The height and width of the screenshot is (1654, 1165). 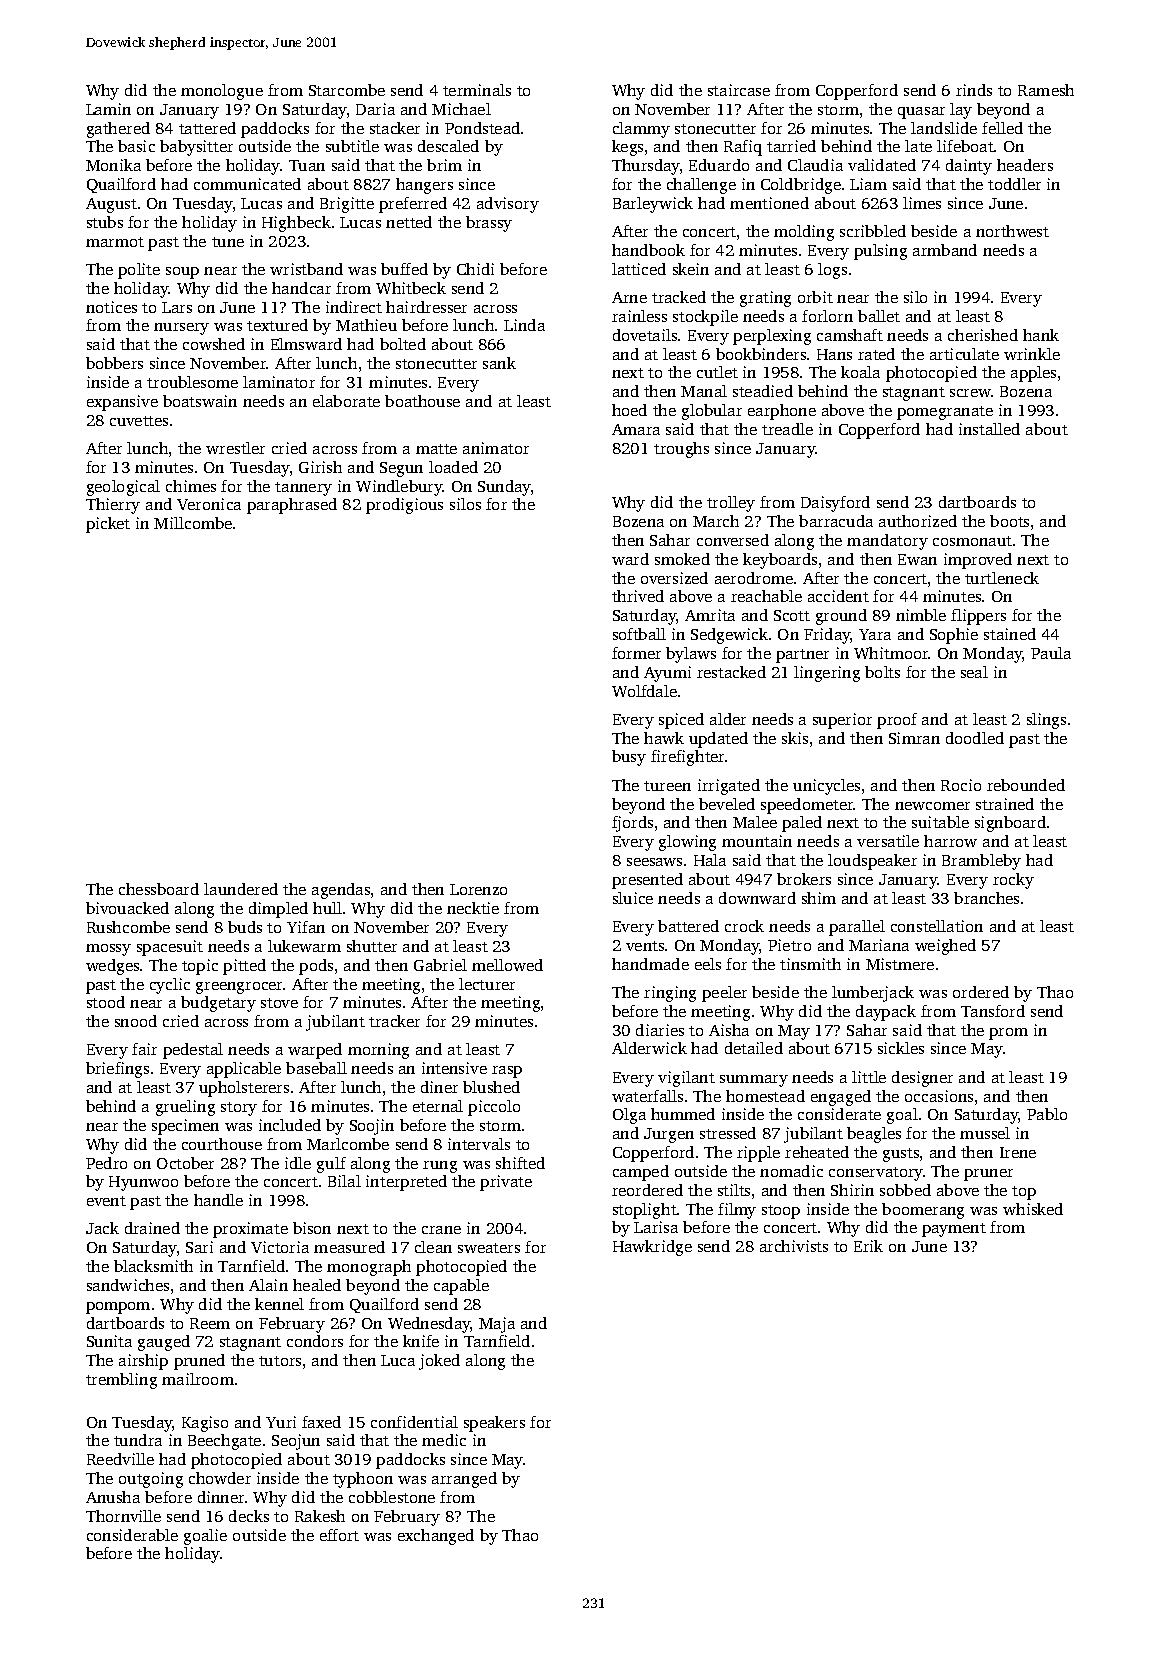 What do you see at coordinates (422, 401) in the screenshot?
I see `boathouse` at bounding box center [422, 401].
